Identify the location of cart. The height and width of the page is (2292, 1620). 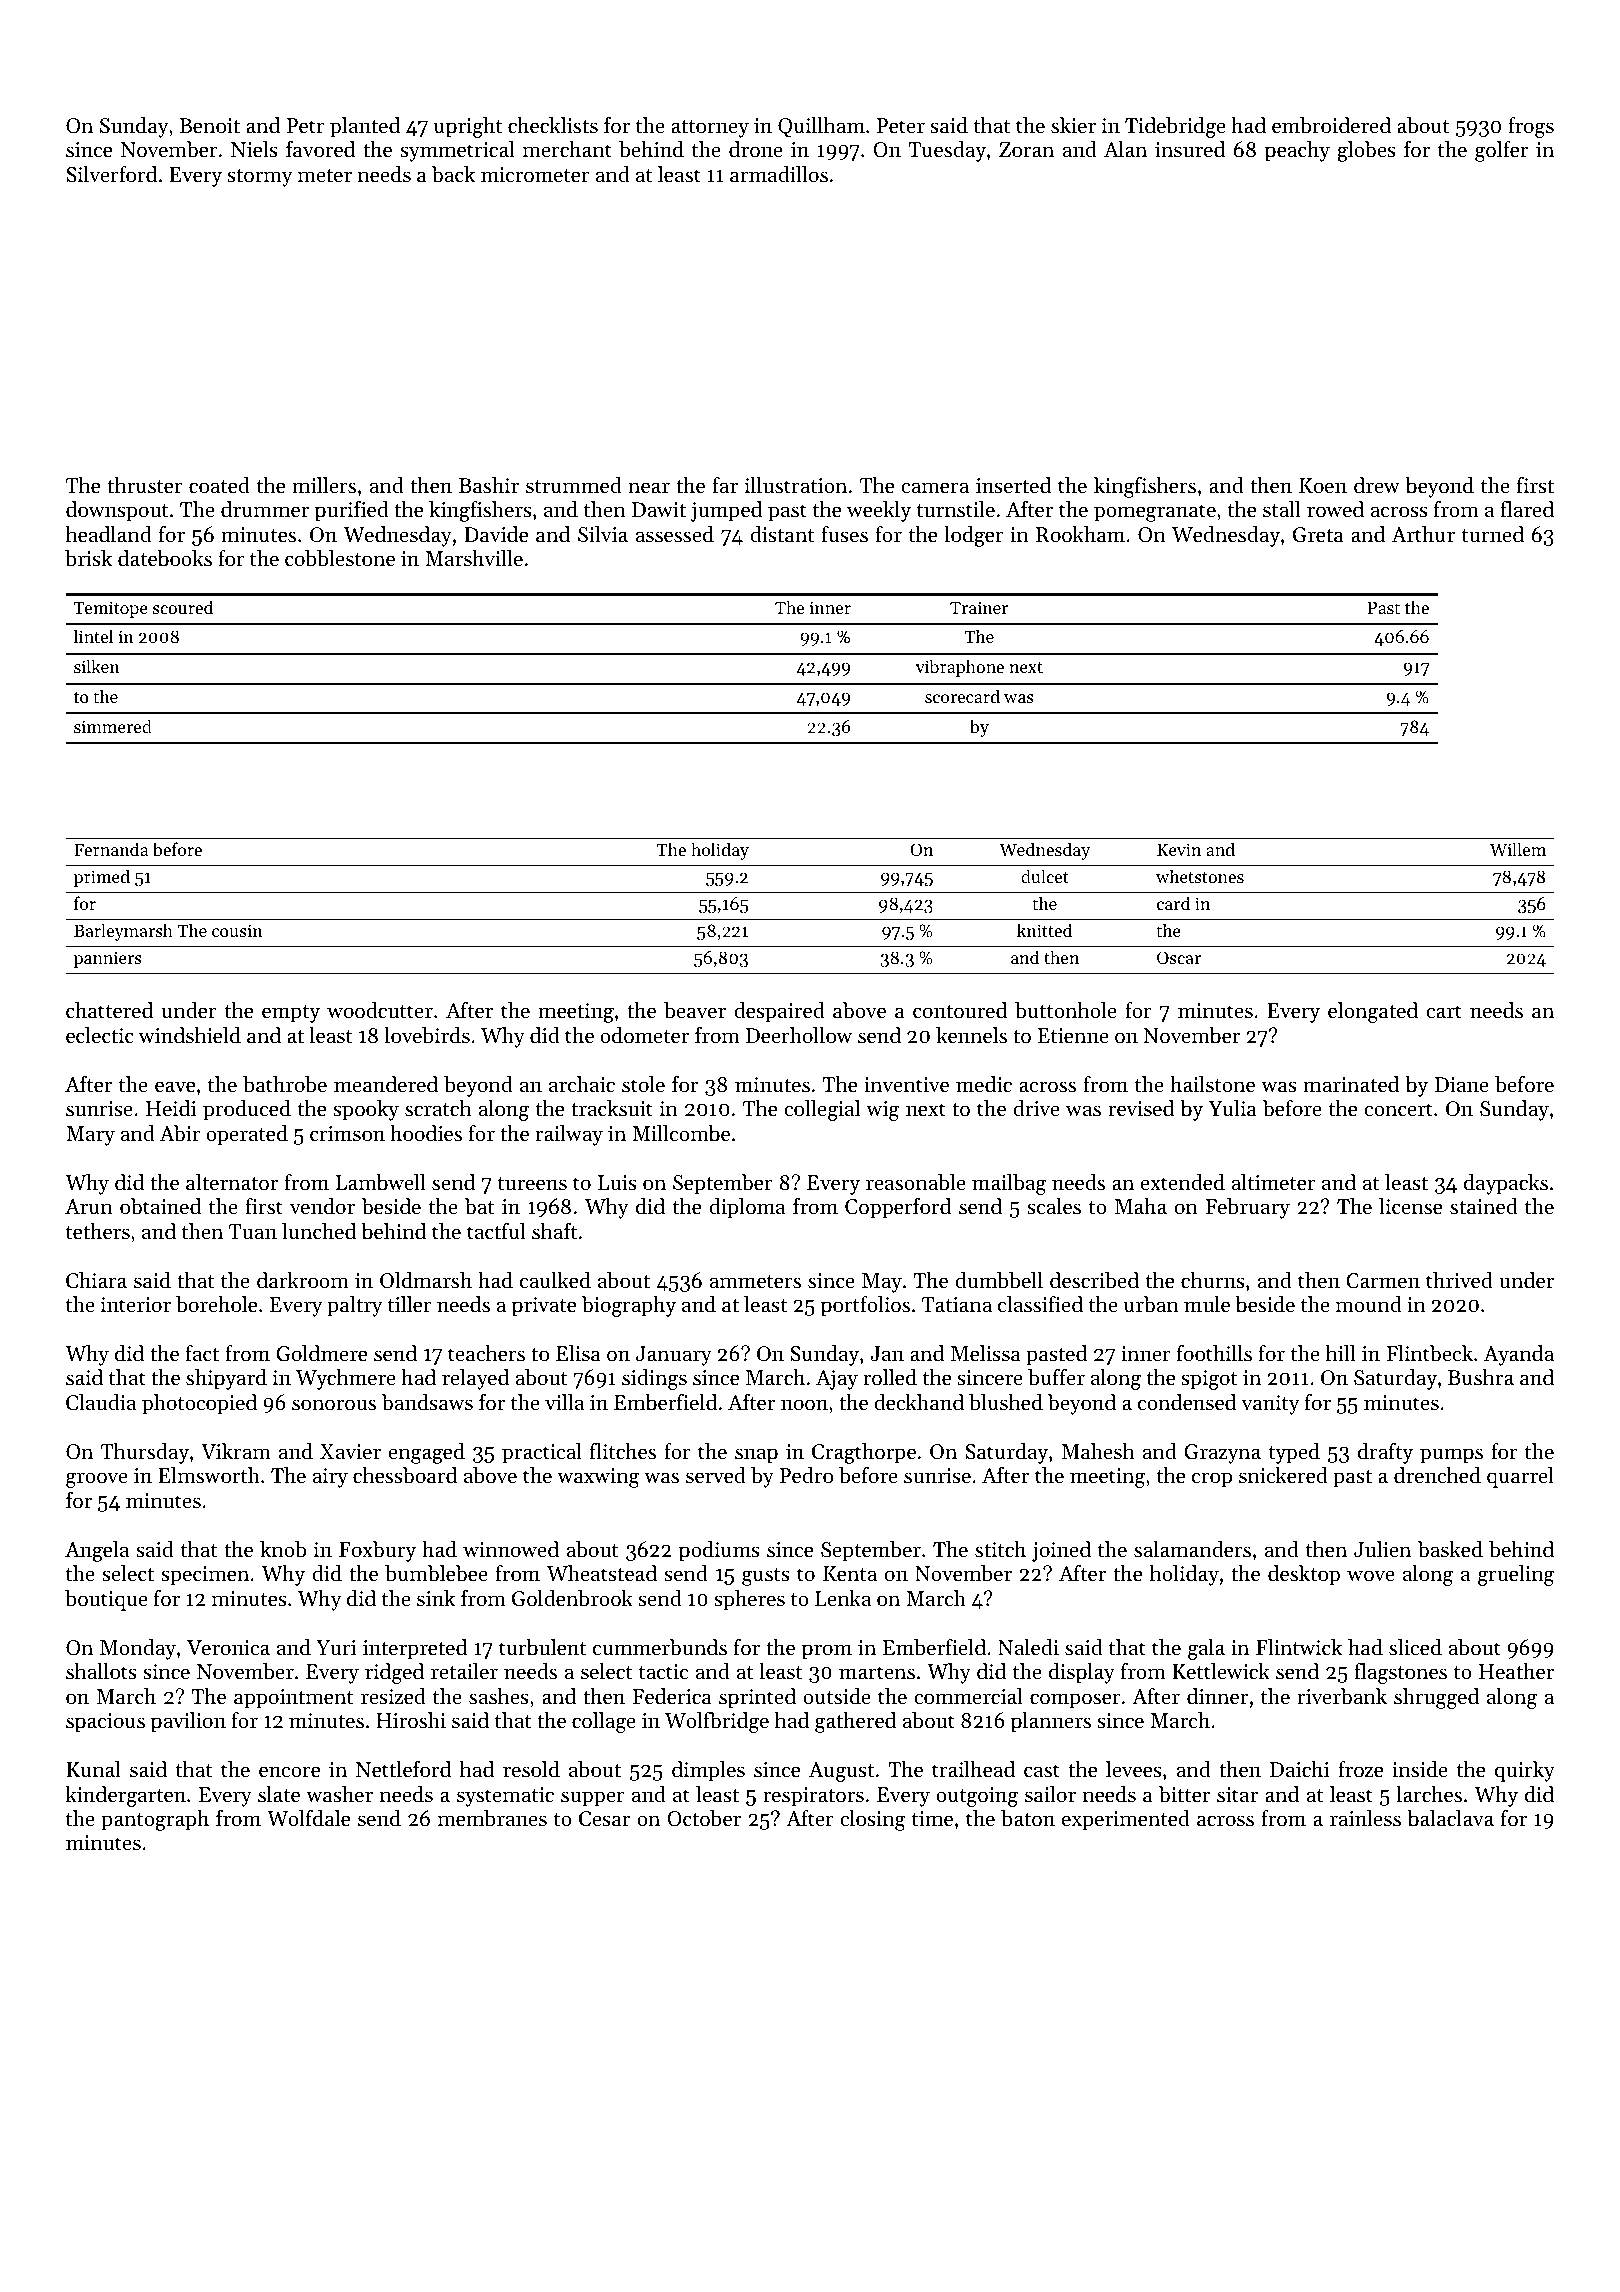
(1444, 1012).
